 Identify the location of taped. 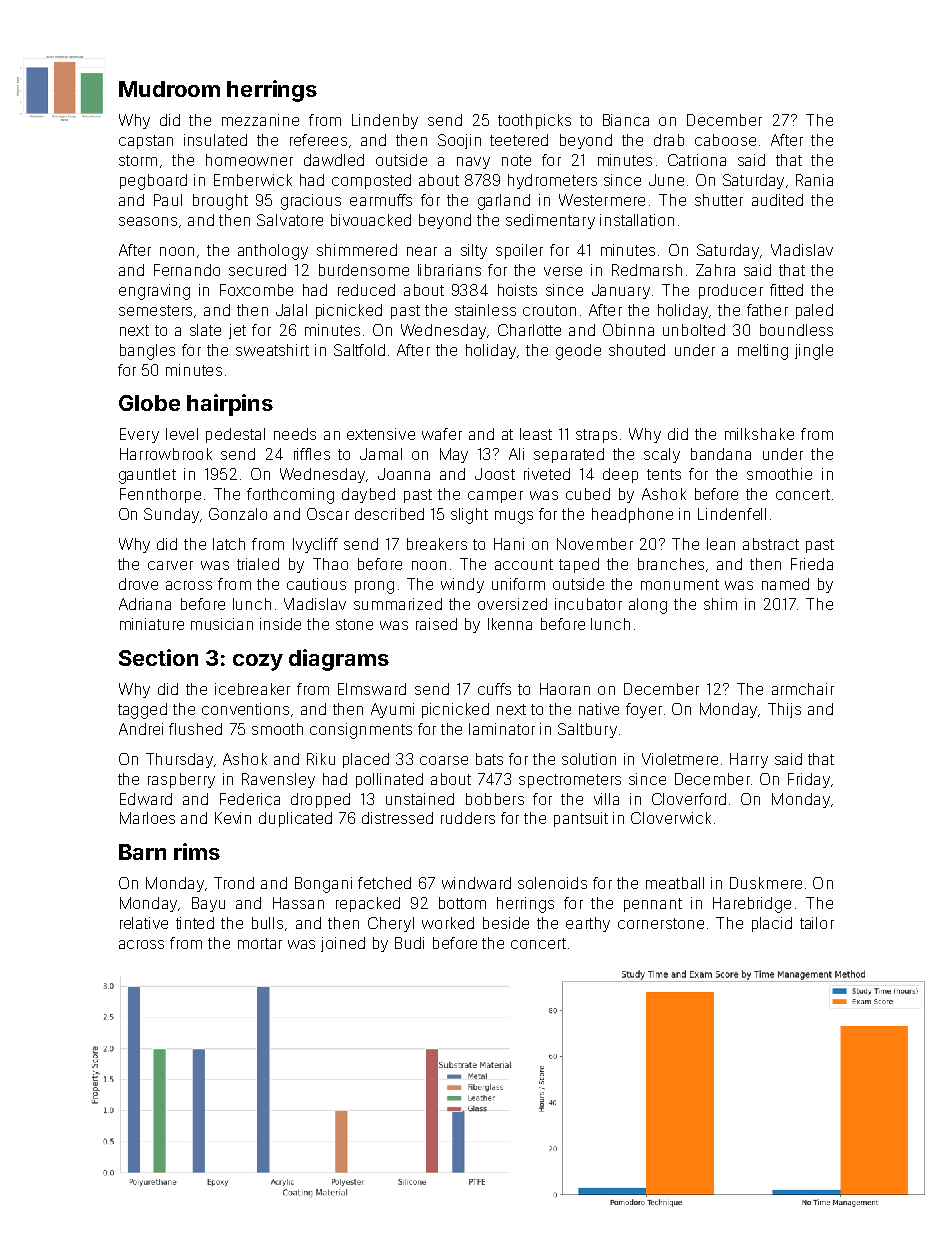
(579, 565).
